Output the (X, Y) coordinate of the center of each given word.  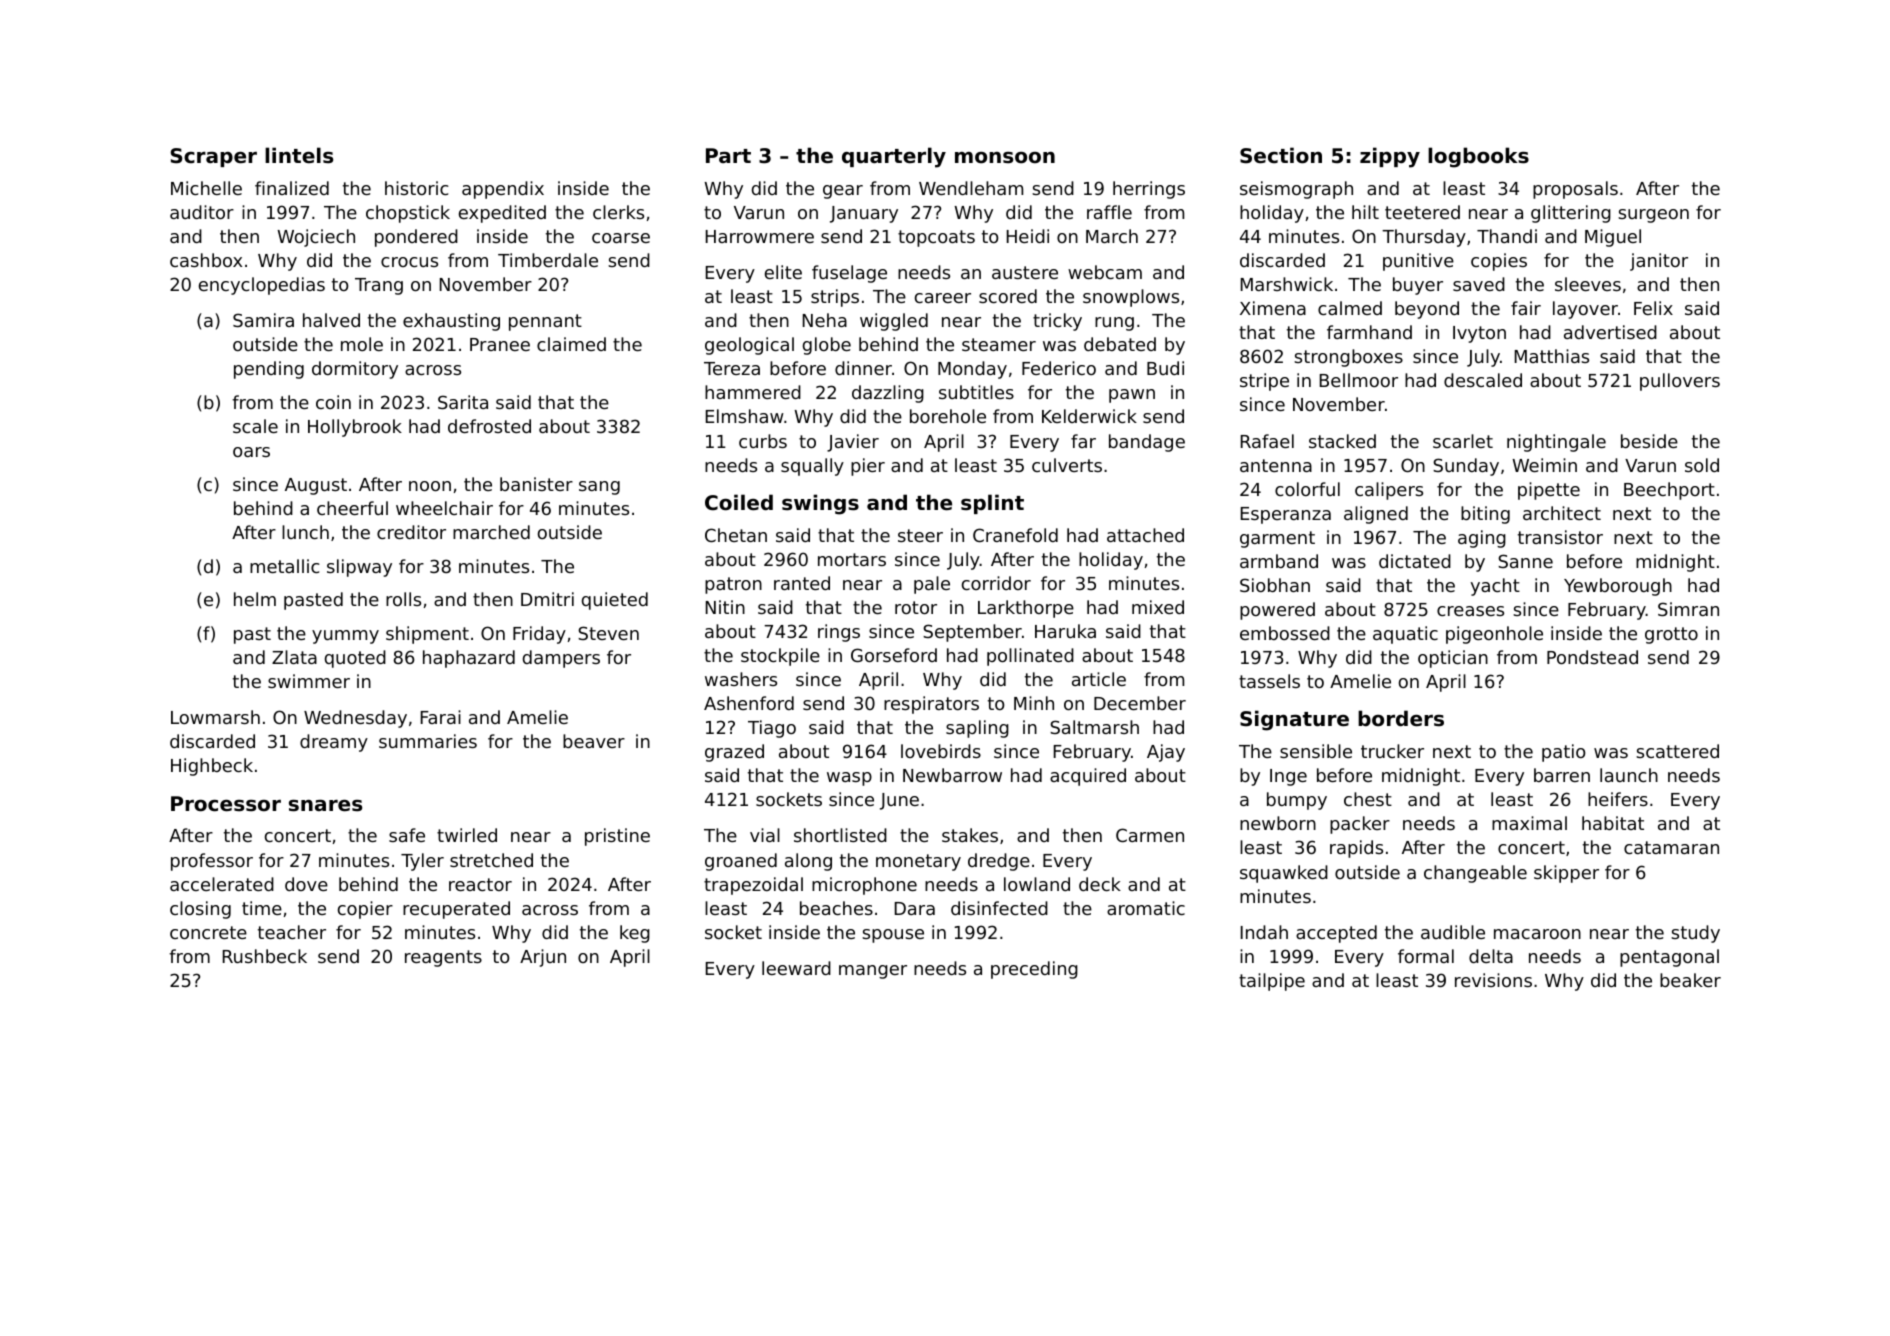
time (262, 908)
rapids (1356, 849)
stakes (970, 835)
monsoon (1005, 158)
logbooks (1478, 157)
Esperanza (1286, 515)
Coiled (739, 502)
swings (820, 504)
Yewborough (1618, 587)
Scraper (213, 157)
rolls (403, 599)
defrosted (489, 426)
